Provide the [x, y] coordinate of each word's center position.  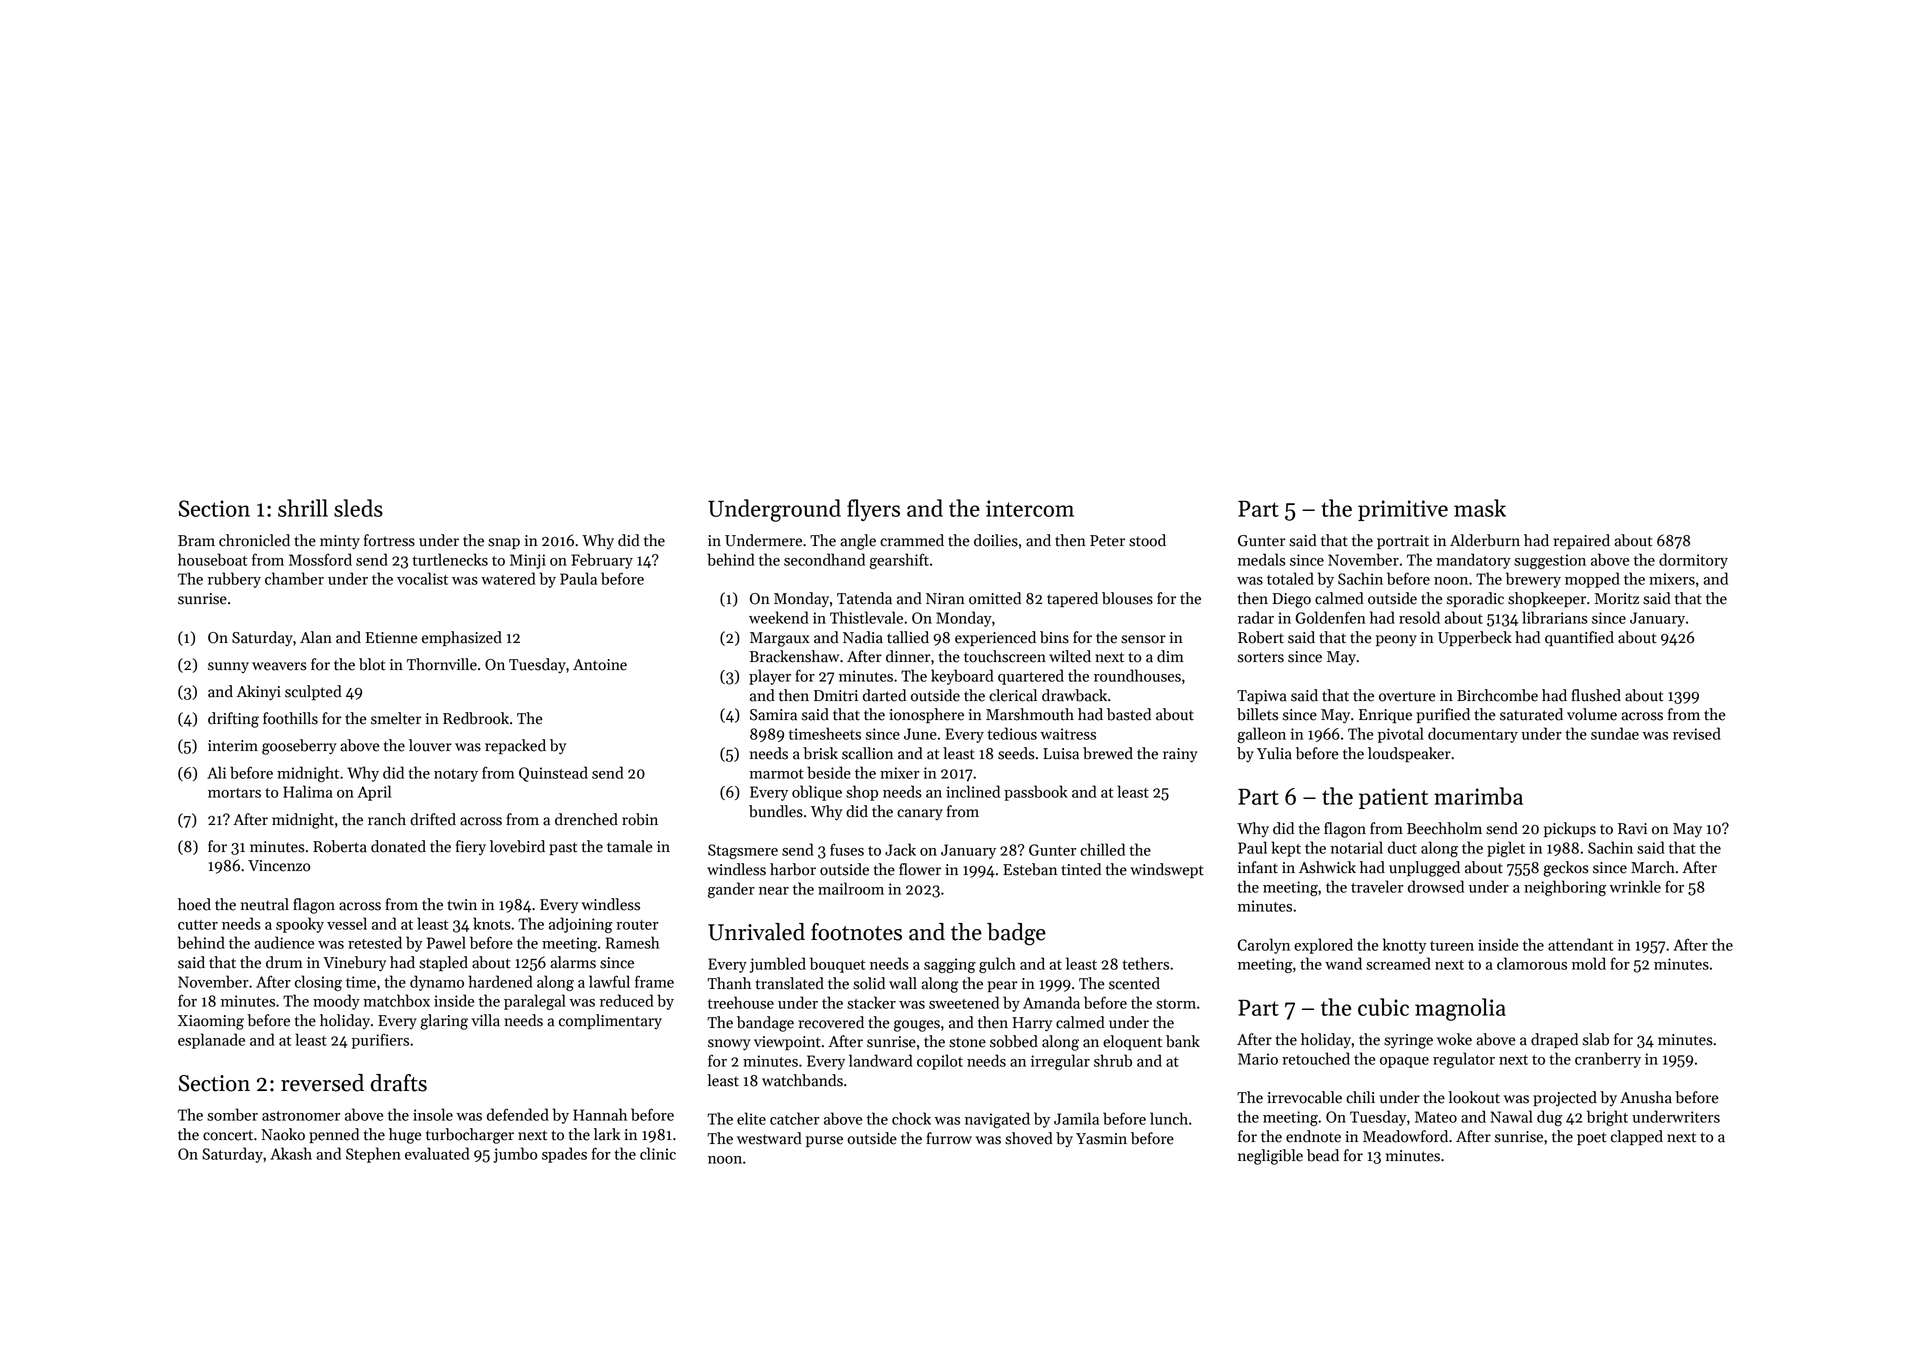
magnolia [1460, 1009]
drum [284, 962]
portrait [1403, 542]
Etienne [391, 638]
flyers [873, 510]
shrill [303, 508]
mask [1480, 508]
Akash [291, 1153]
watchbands [802, 1080]
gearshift [899, 561]
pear [1002, 986]
